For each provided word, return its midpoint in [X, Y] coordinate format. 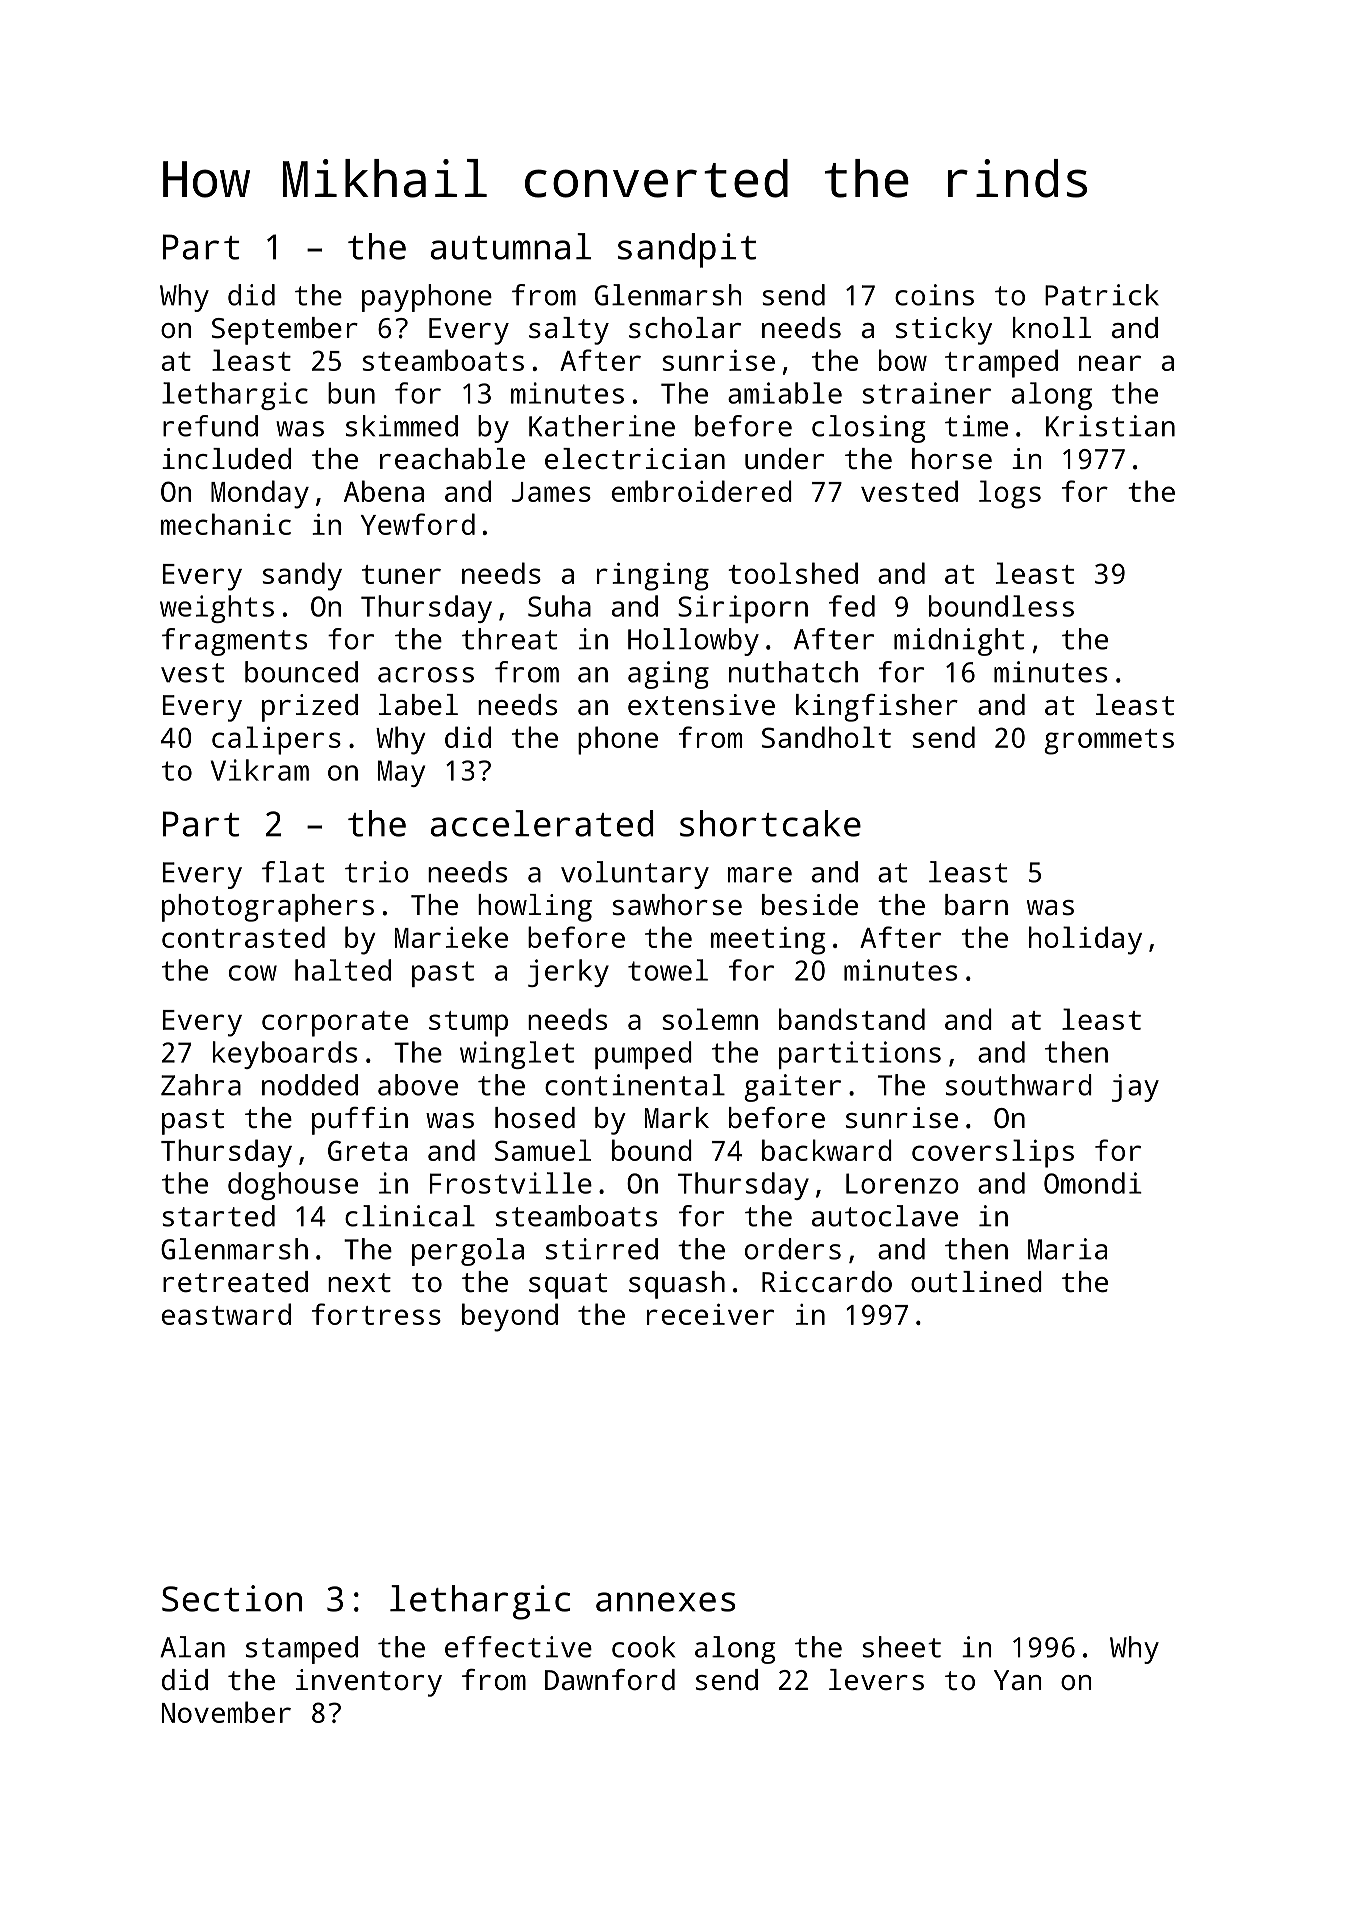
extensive [701, 705]
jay [1135, 1088]
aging [668, 675]
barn [976, 904]
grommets [1109, 742]
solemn [710, 1019]
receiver [710, 1314]
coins [934, 295]
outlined [976, 1281]
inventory [369, 1683]
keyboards [285, 1055]
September [285, 331]
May [401, 773]
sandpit [687, 250]
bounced [301, 672]
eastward [226, 1314]
